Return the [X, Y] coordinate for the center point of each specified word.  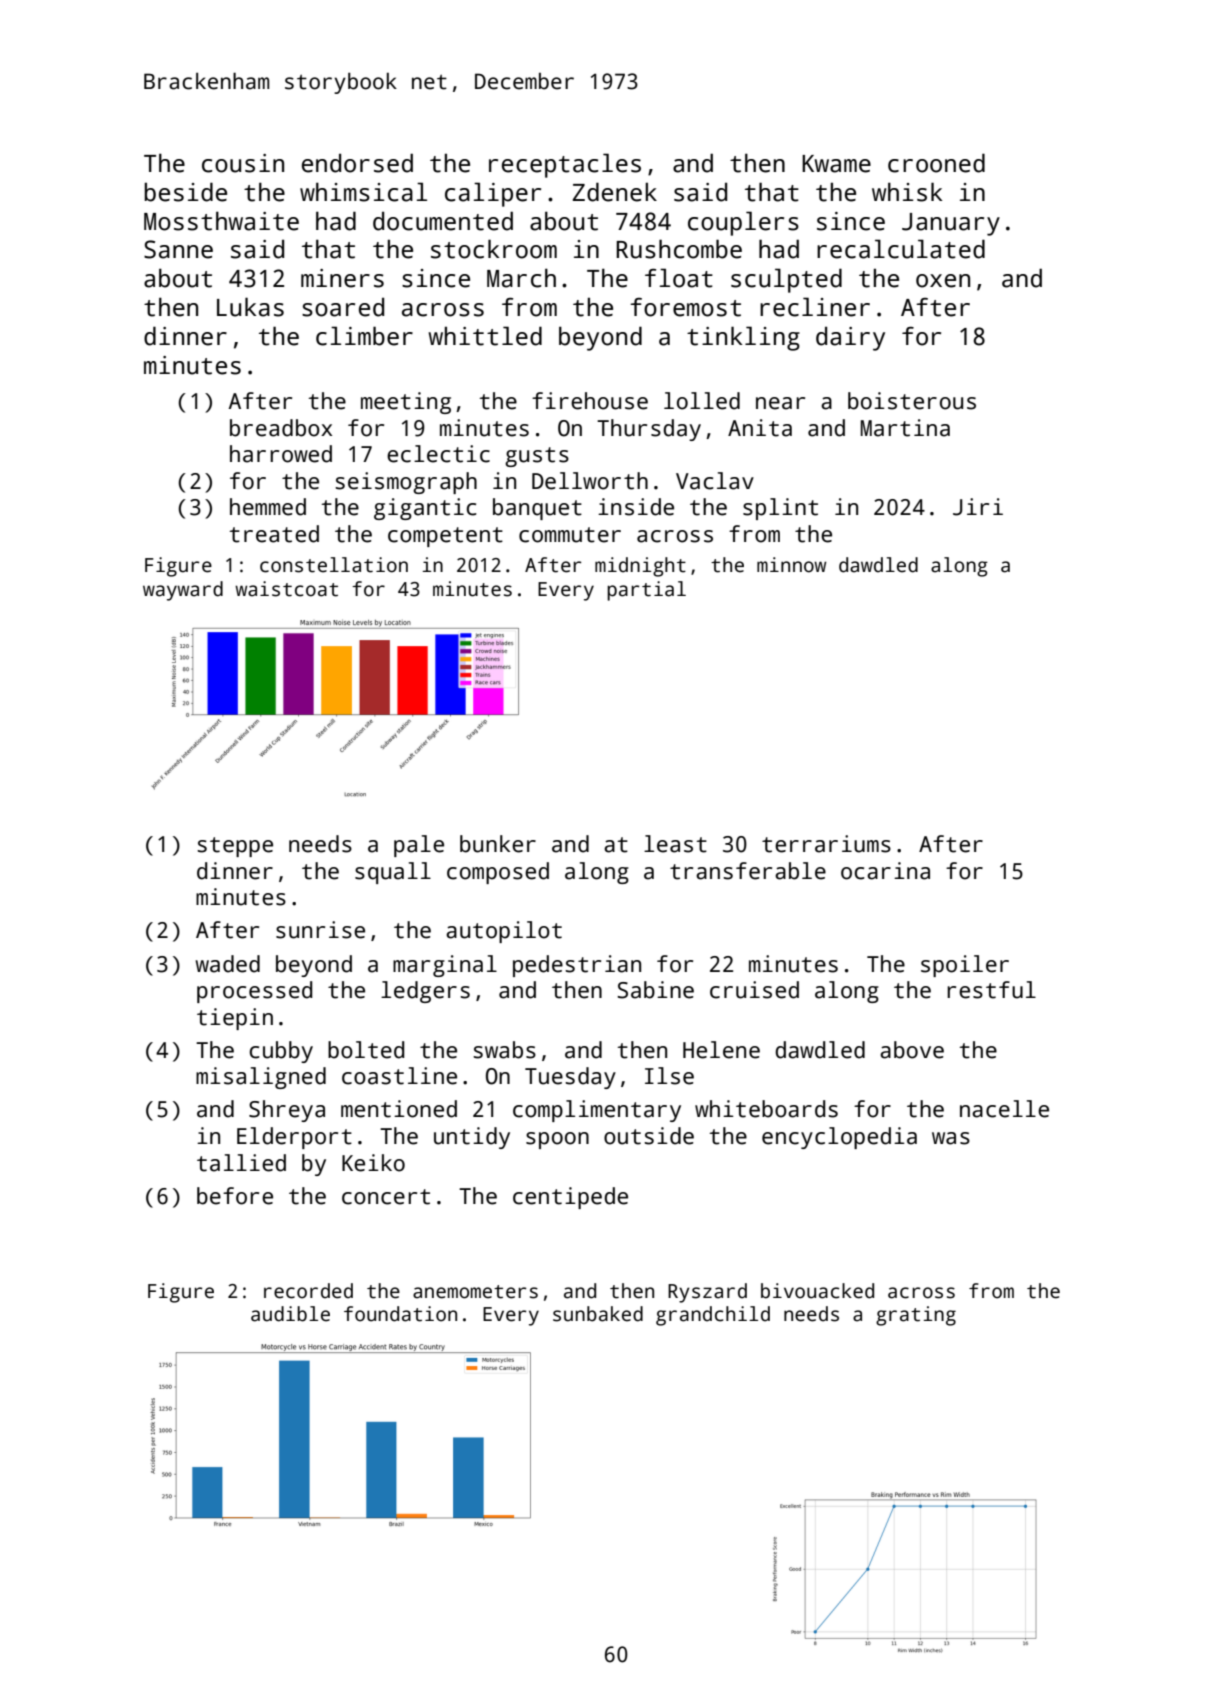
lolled [702, 401]
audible [290, 1314]
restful [991, 990]
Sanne [178, 249]
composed [498, 873]
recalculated [901, 249]
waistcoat [286, 589]
